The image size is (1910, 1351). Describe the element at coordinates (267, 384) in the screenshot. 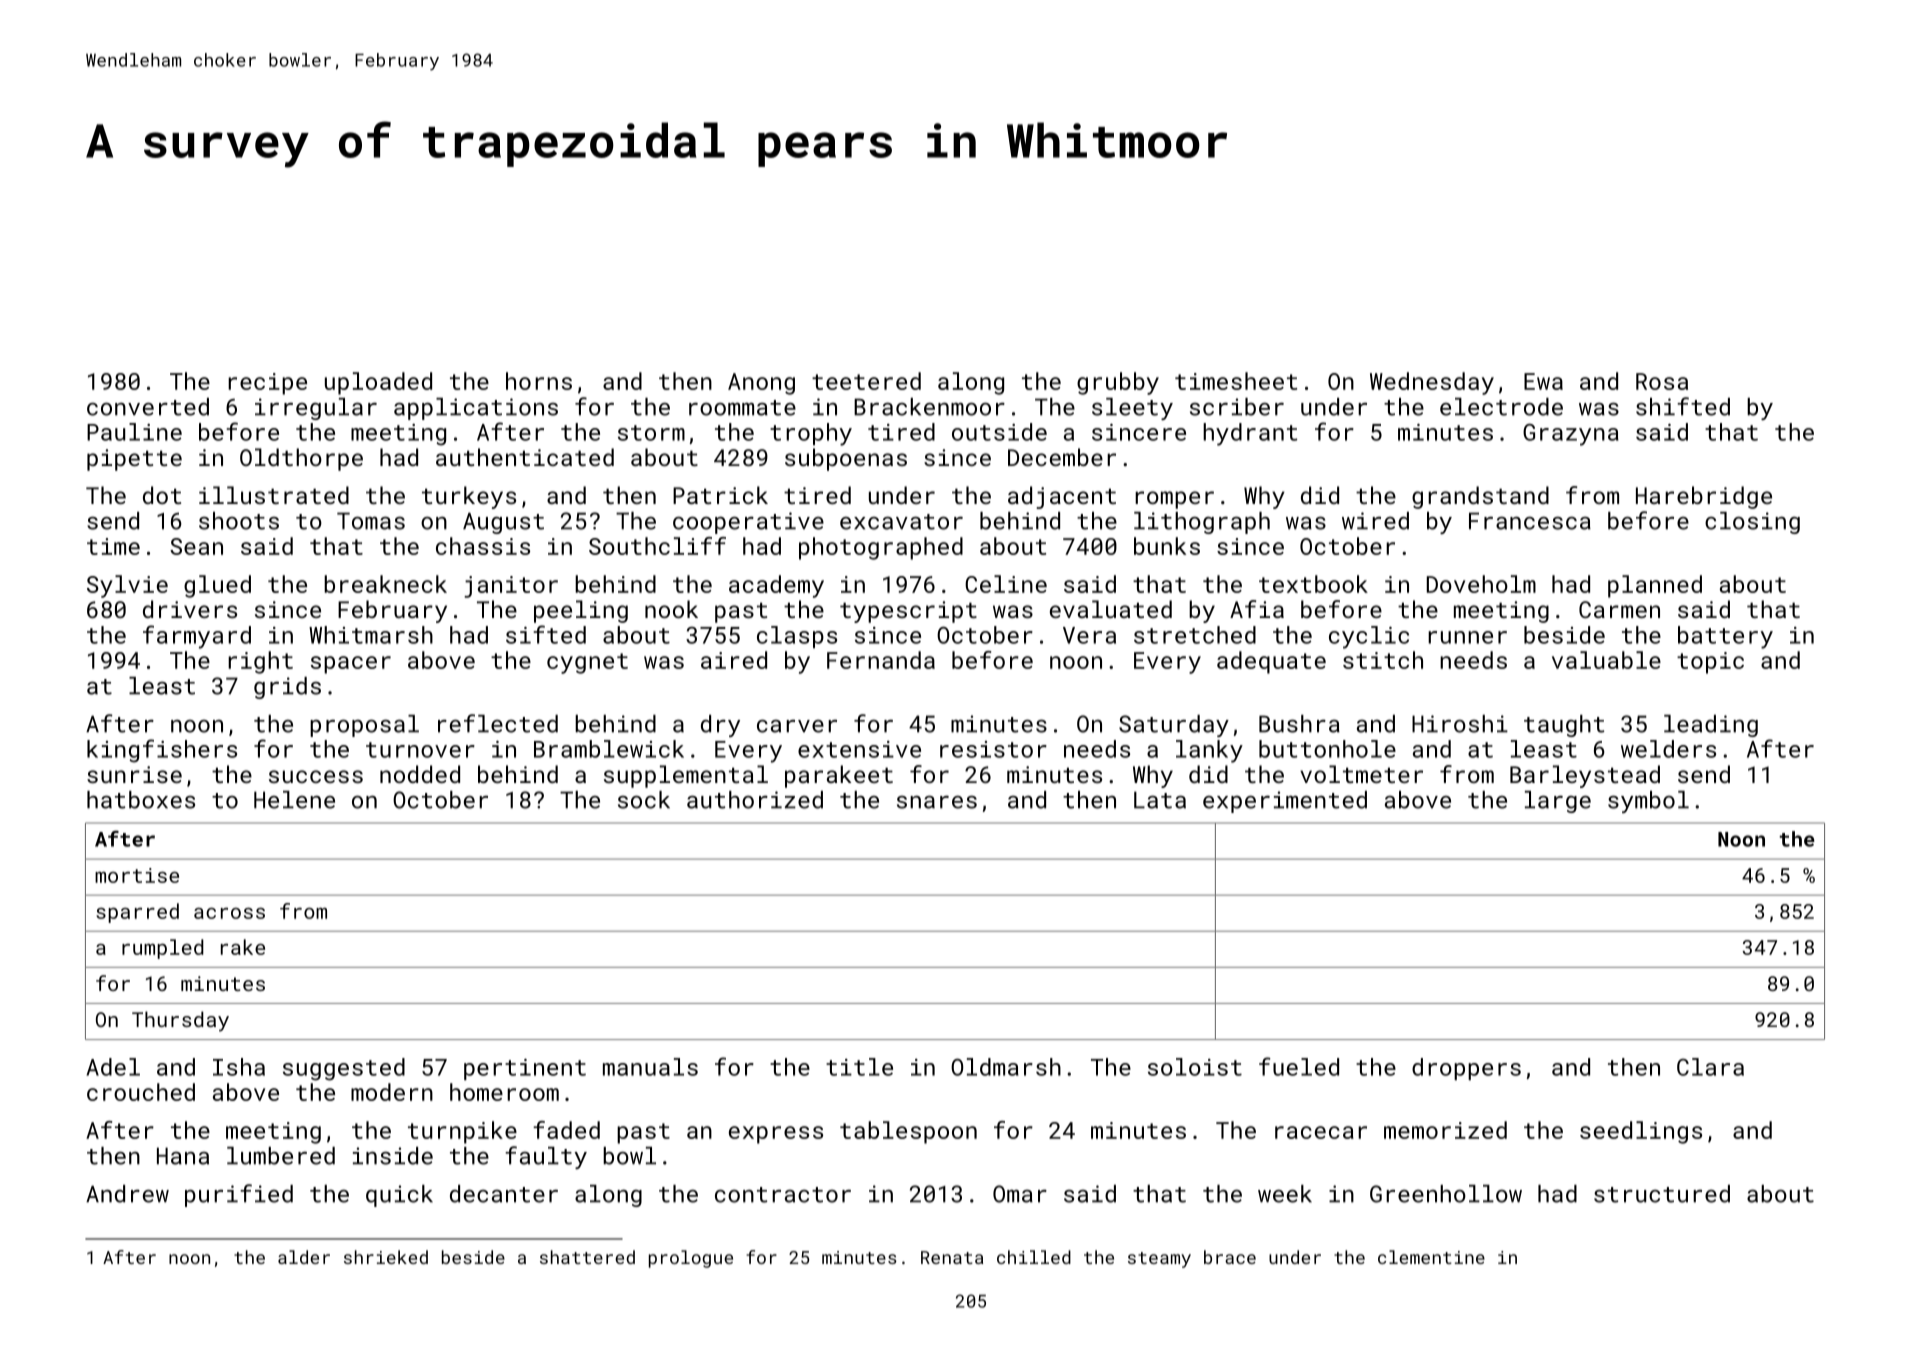

I see `recipe` at that location.
